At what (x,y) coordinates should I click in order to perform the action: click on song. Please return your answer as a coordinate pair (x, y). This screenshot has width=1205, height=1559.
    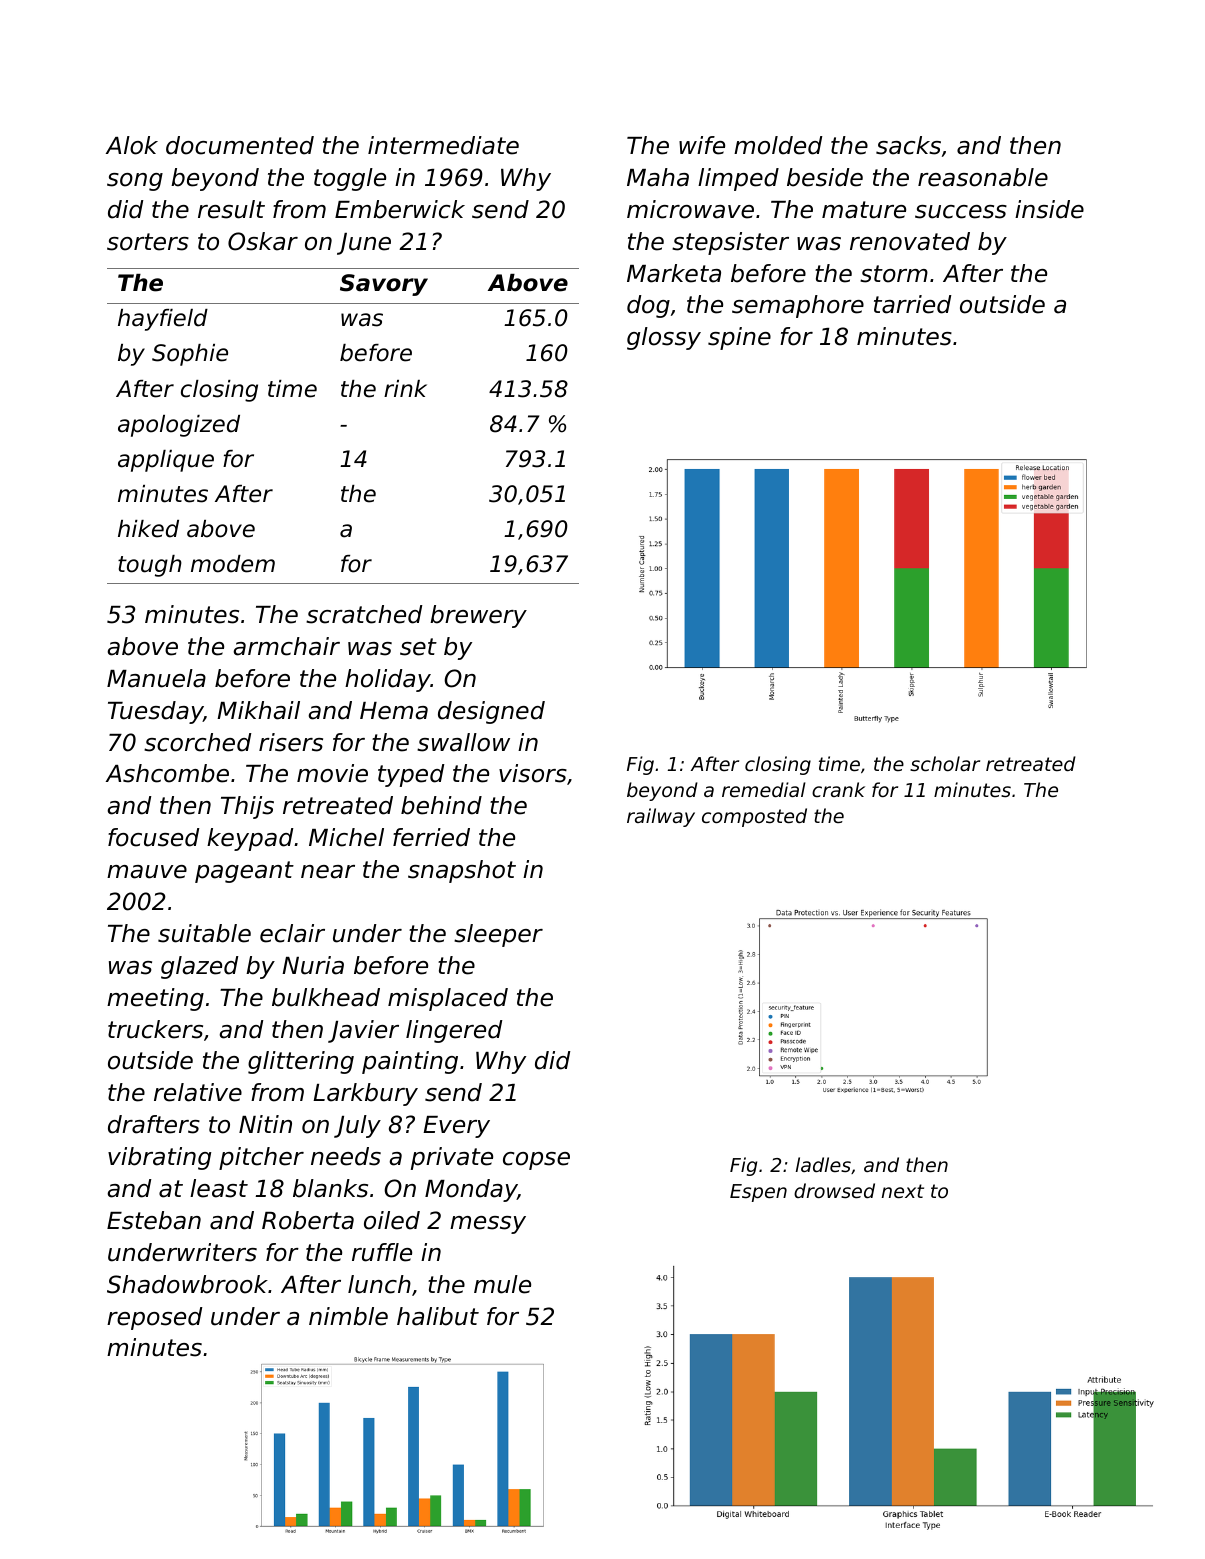
    Looking at the image, I should click on (135, 182).
